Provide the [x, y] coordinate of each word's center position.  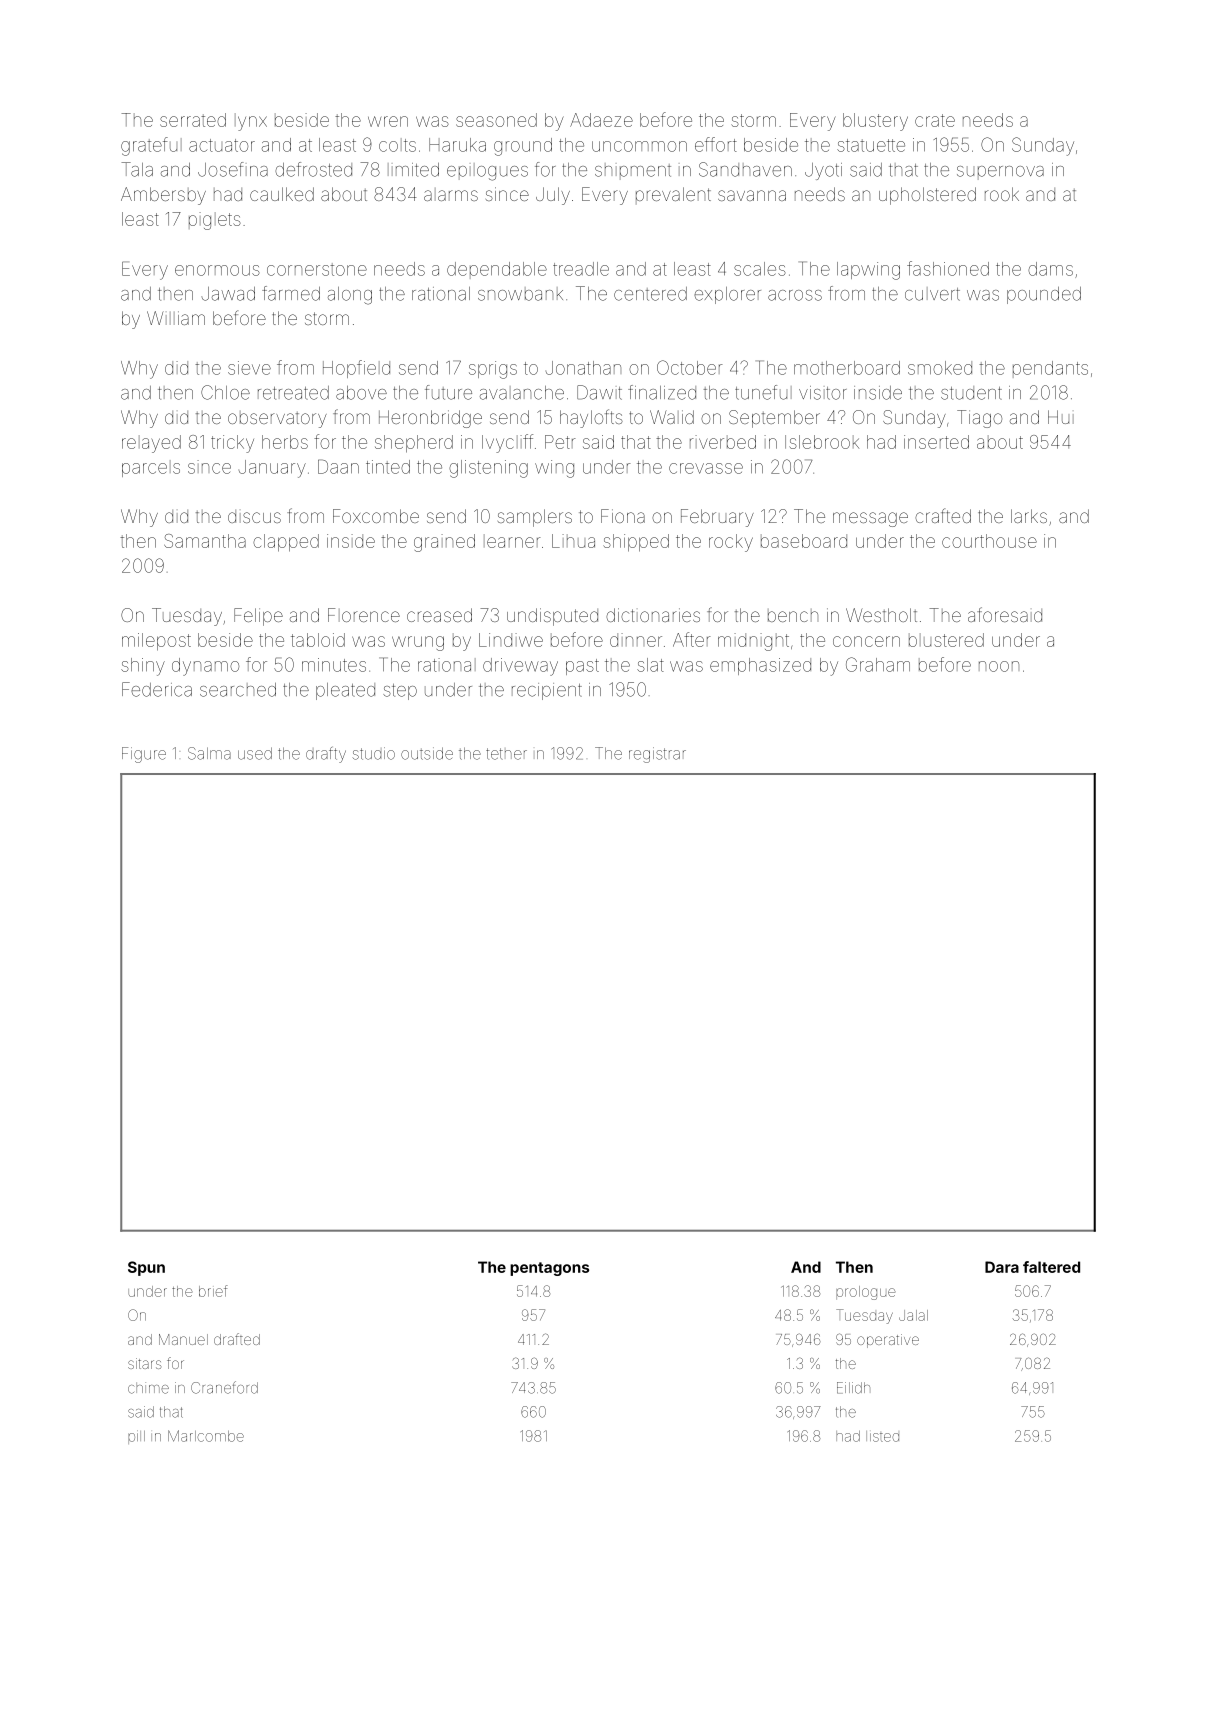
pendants [1050, 369]
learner [512, 541]
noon [999, 666]
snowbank [520, 294]
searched [238, 690]
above [361, 393]
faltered [1051, 1267]
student [971, 393]
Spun [146, 1268]
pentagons [549, 1269]
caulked [282, 194]
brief [213, 1291]
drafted [237, 1339]
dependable [497, 270]
